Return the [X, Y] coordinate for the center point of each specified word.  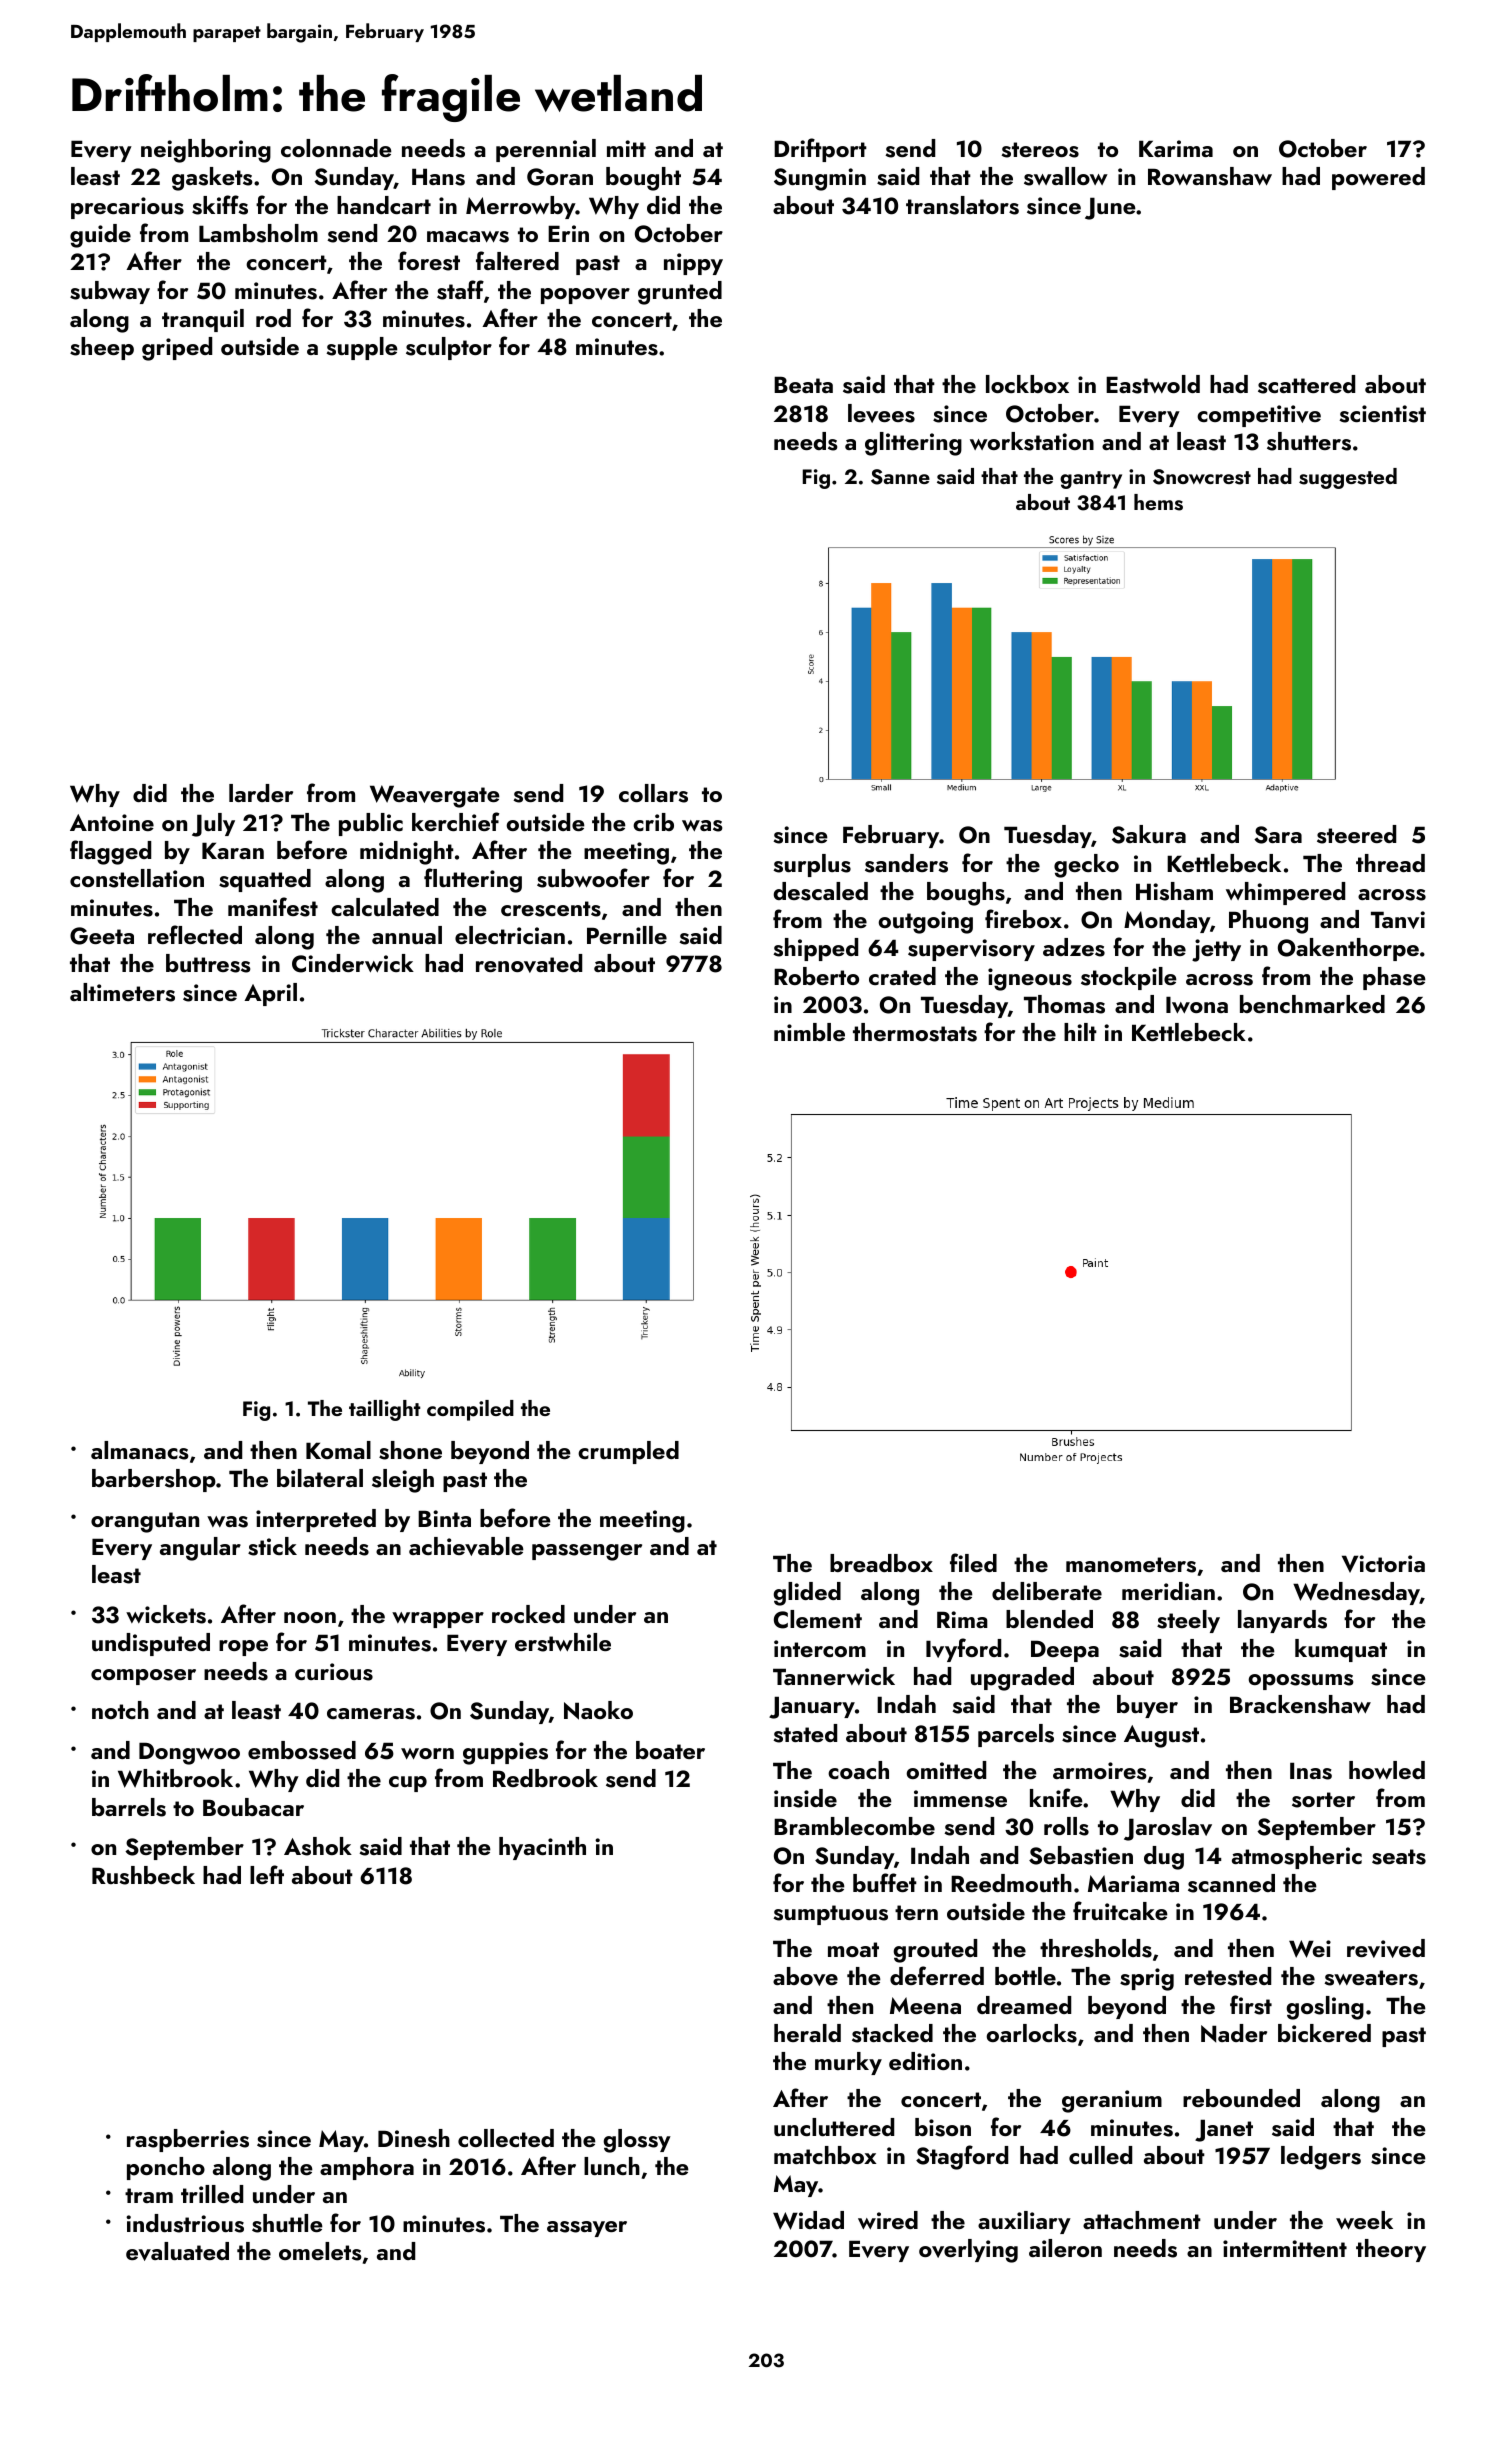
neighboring [206, 151]
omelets [320, 2251]
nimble [809, 1032]
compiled [470, 1410]
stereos [1040, 150]
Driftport [820, 150]
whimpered [1285, 893]
